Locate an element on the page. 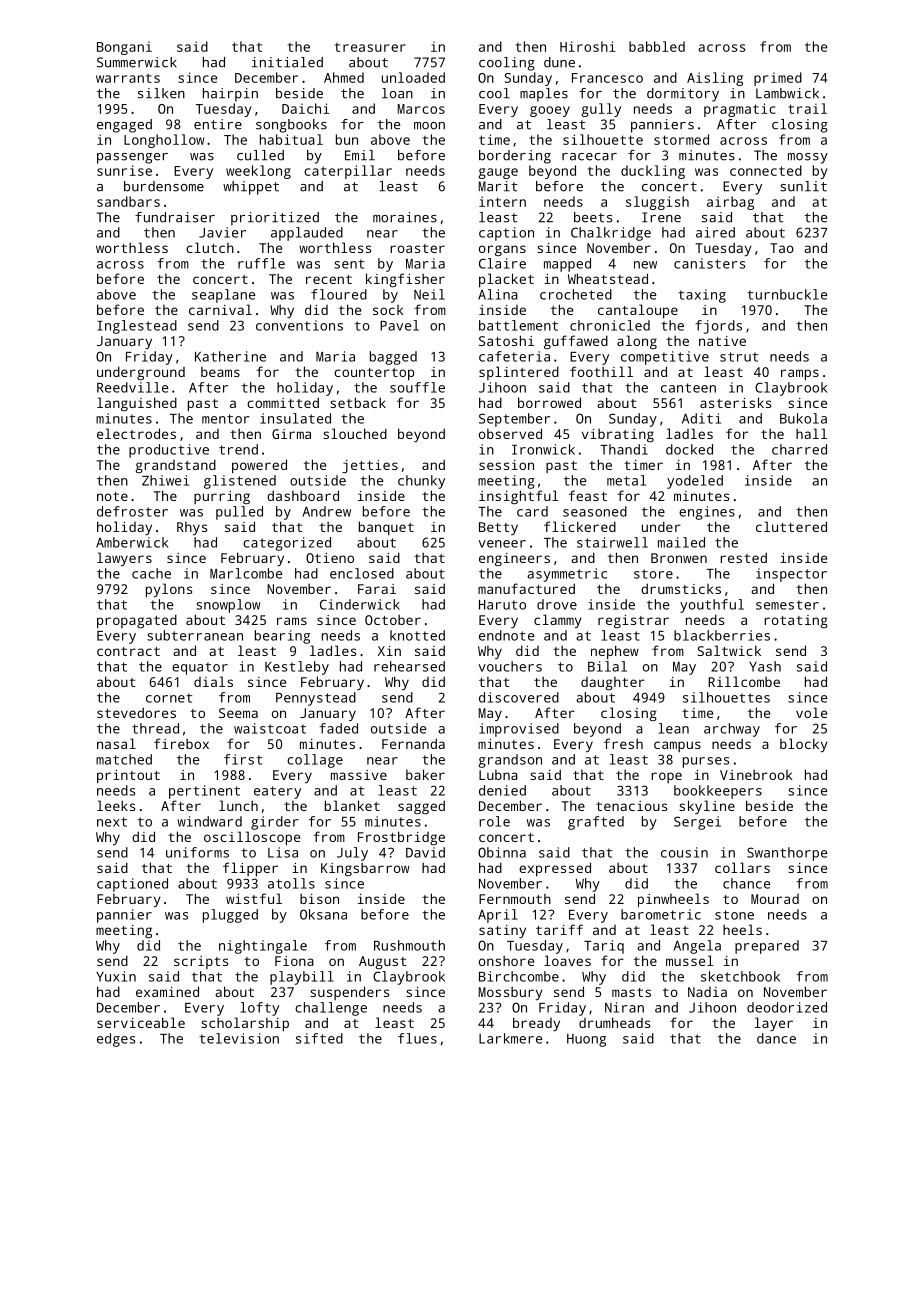 The height and width of the page is (1308, 924). rested is located at coordinates (743, 557).
